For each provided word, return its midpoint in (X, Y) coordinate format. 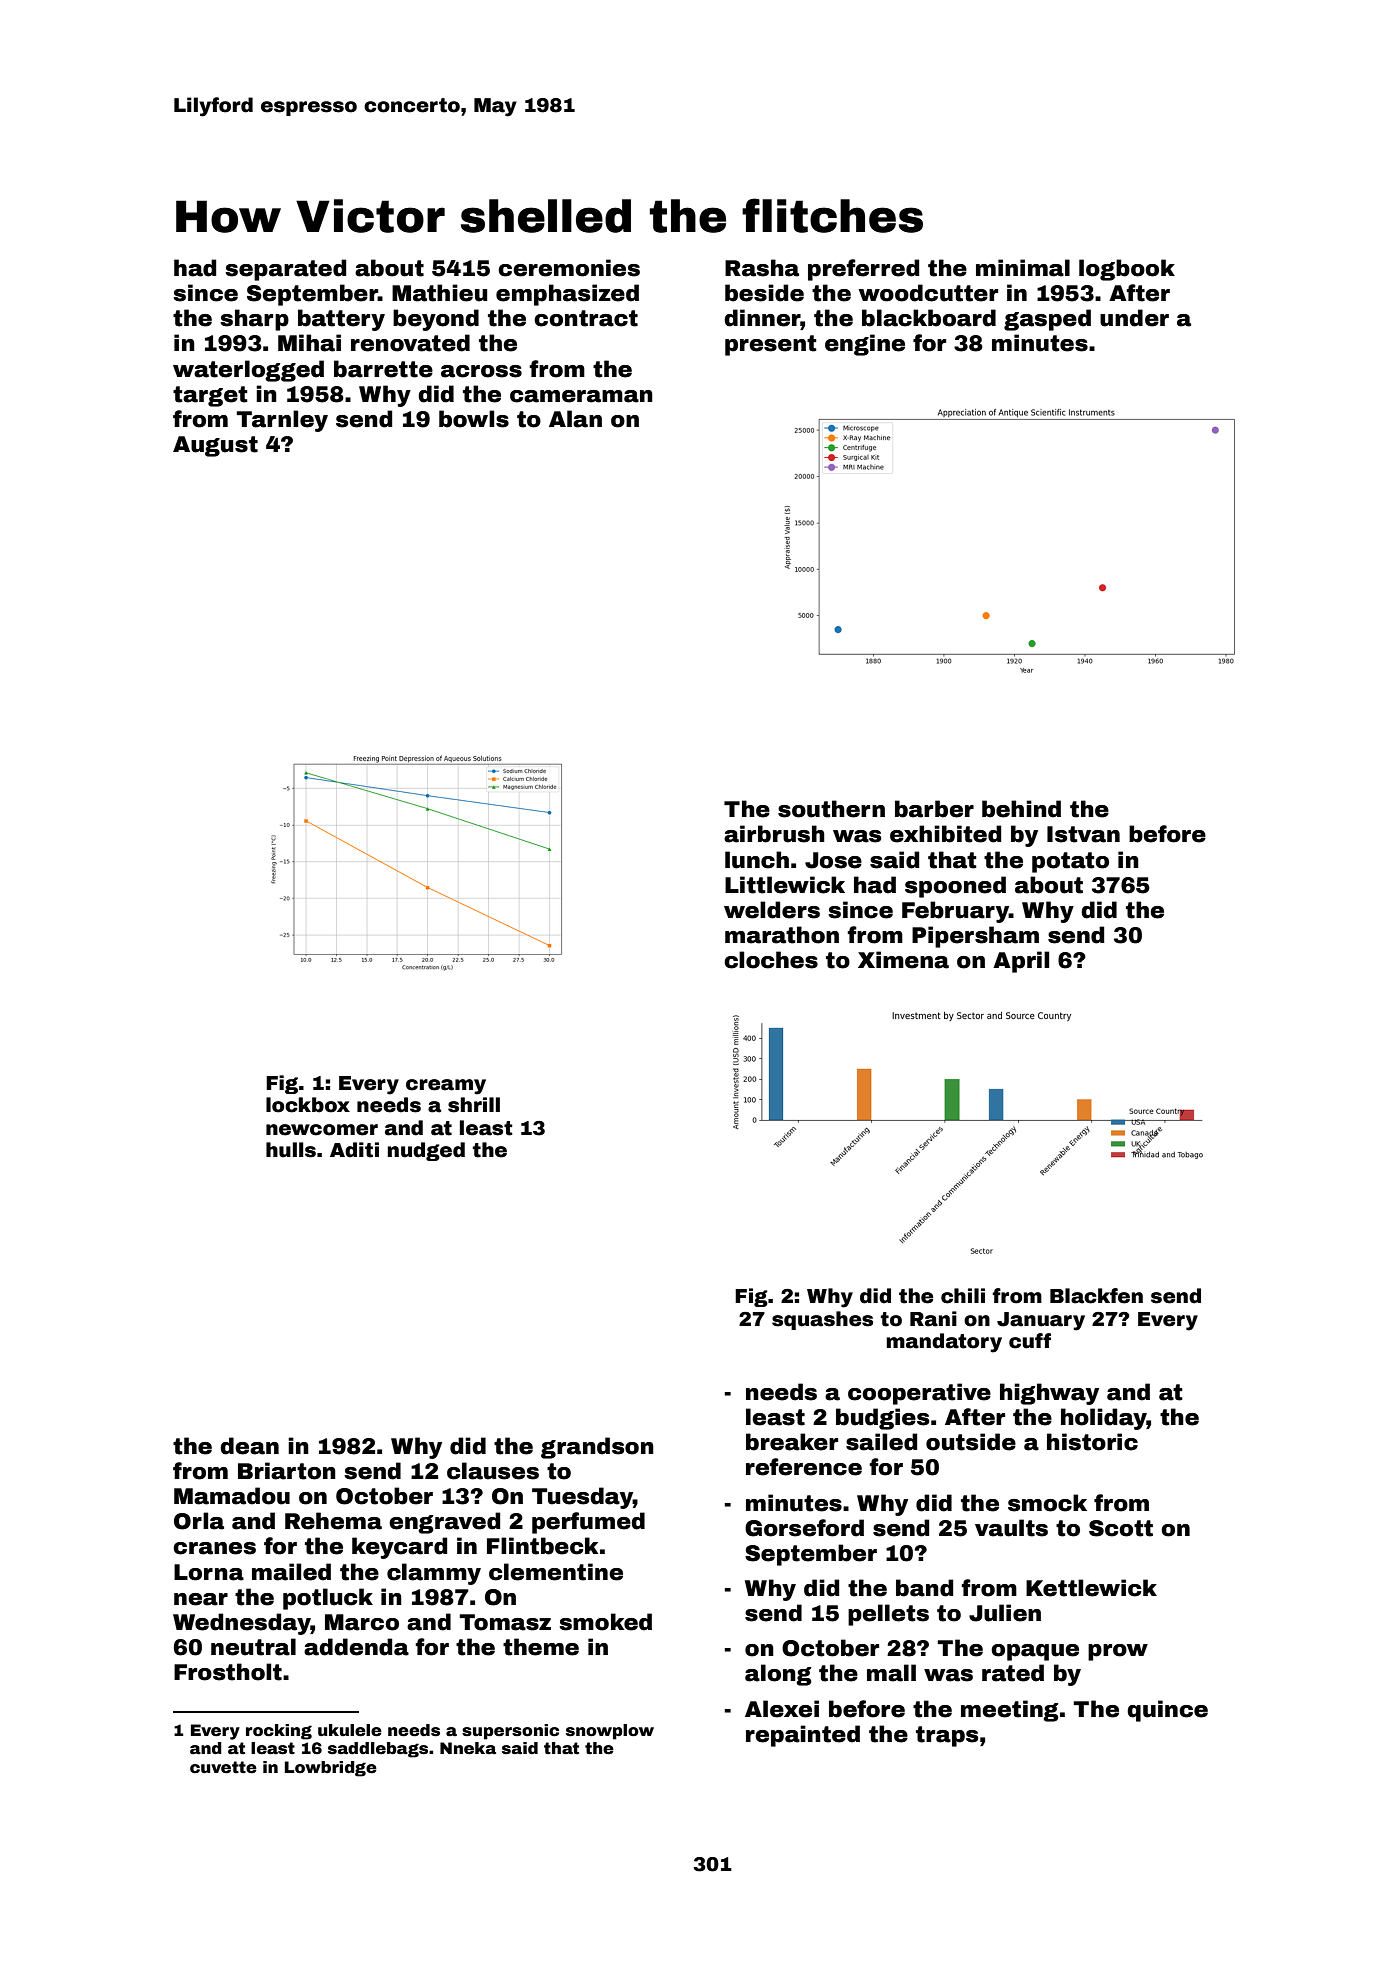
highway (1049, 1394)
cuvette (223, 1767)
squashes (822, 1320)
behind (1021, 809)
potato (1070, 862)
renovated (410, 343)
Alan (575, 419)
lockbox (308, 1105)
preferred (863, 270)
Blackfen (1096, 1296)
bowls (474, 419)
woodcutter (928, 293)
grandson (597, 1448)
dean (249, 1446)
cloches (771, 960)
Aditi (354, 1150)
